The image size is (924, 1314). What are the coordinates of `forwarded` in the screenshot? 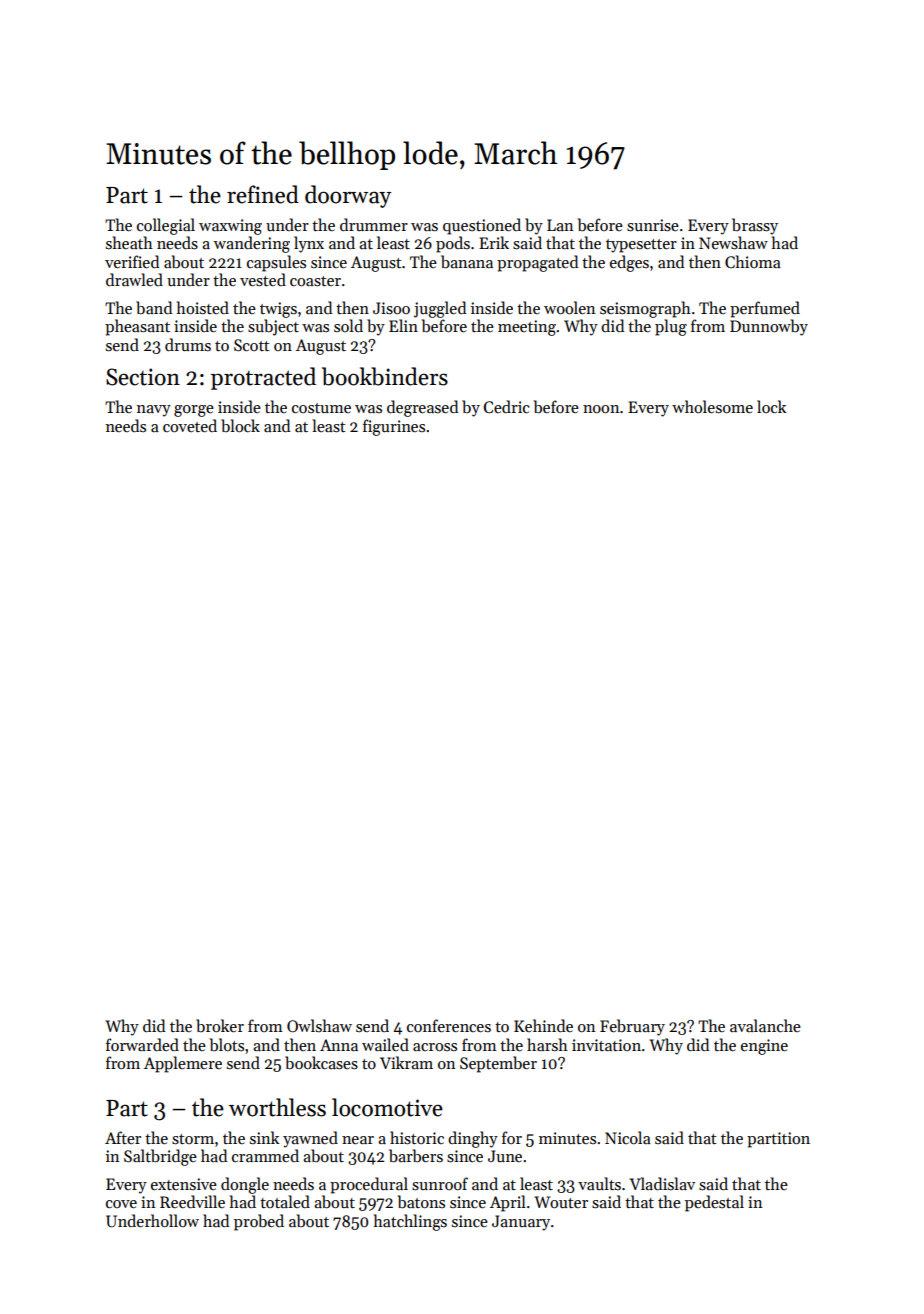 It's located at (142, 1044).
